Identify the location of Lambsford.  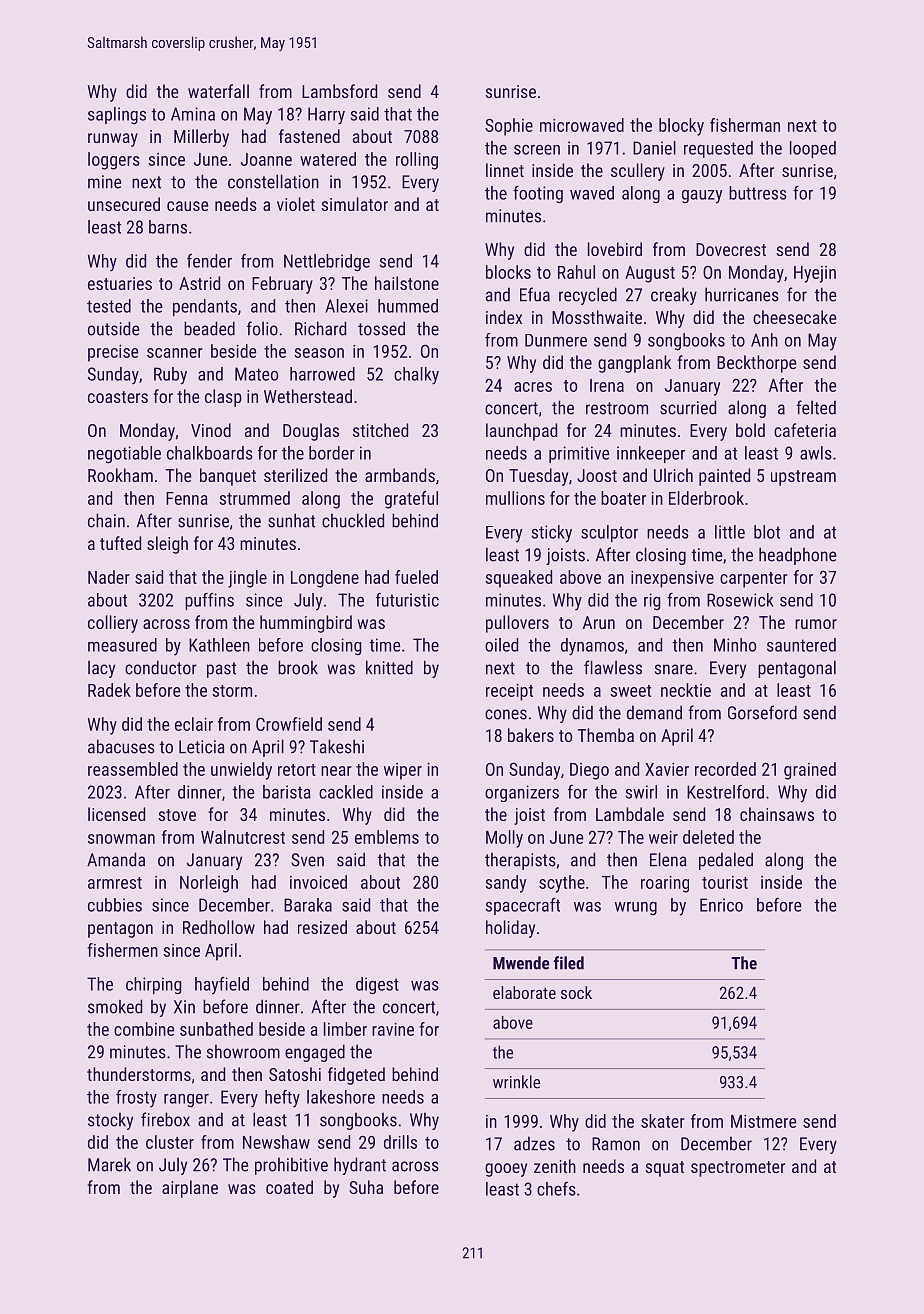
(339, 91).
